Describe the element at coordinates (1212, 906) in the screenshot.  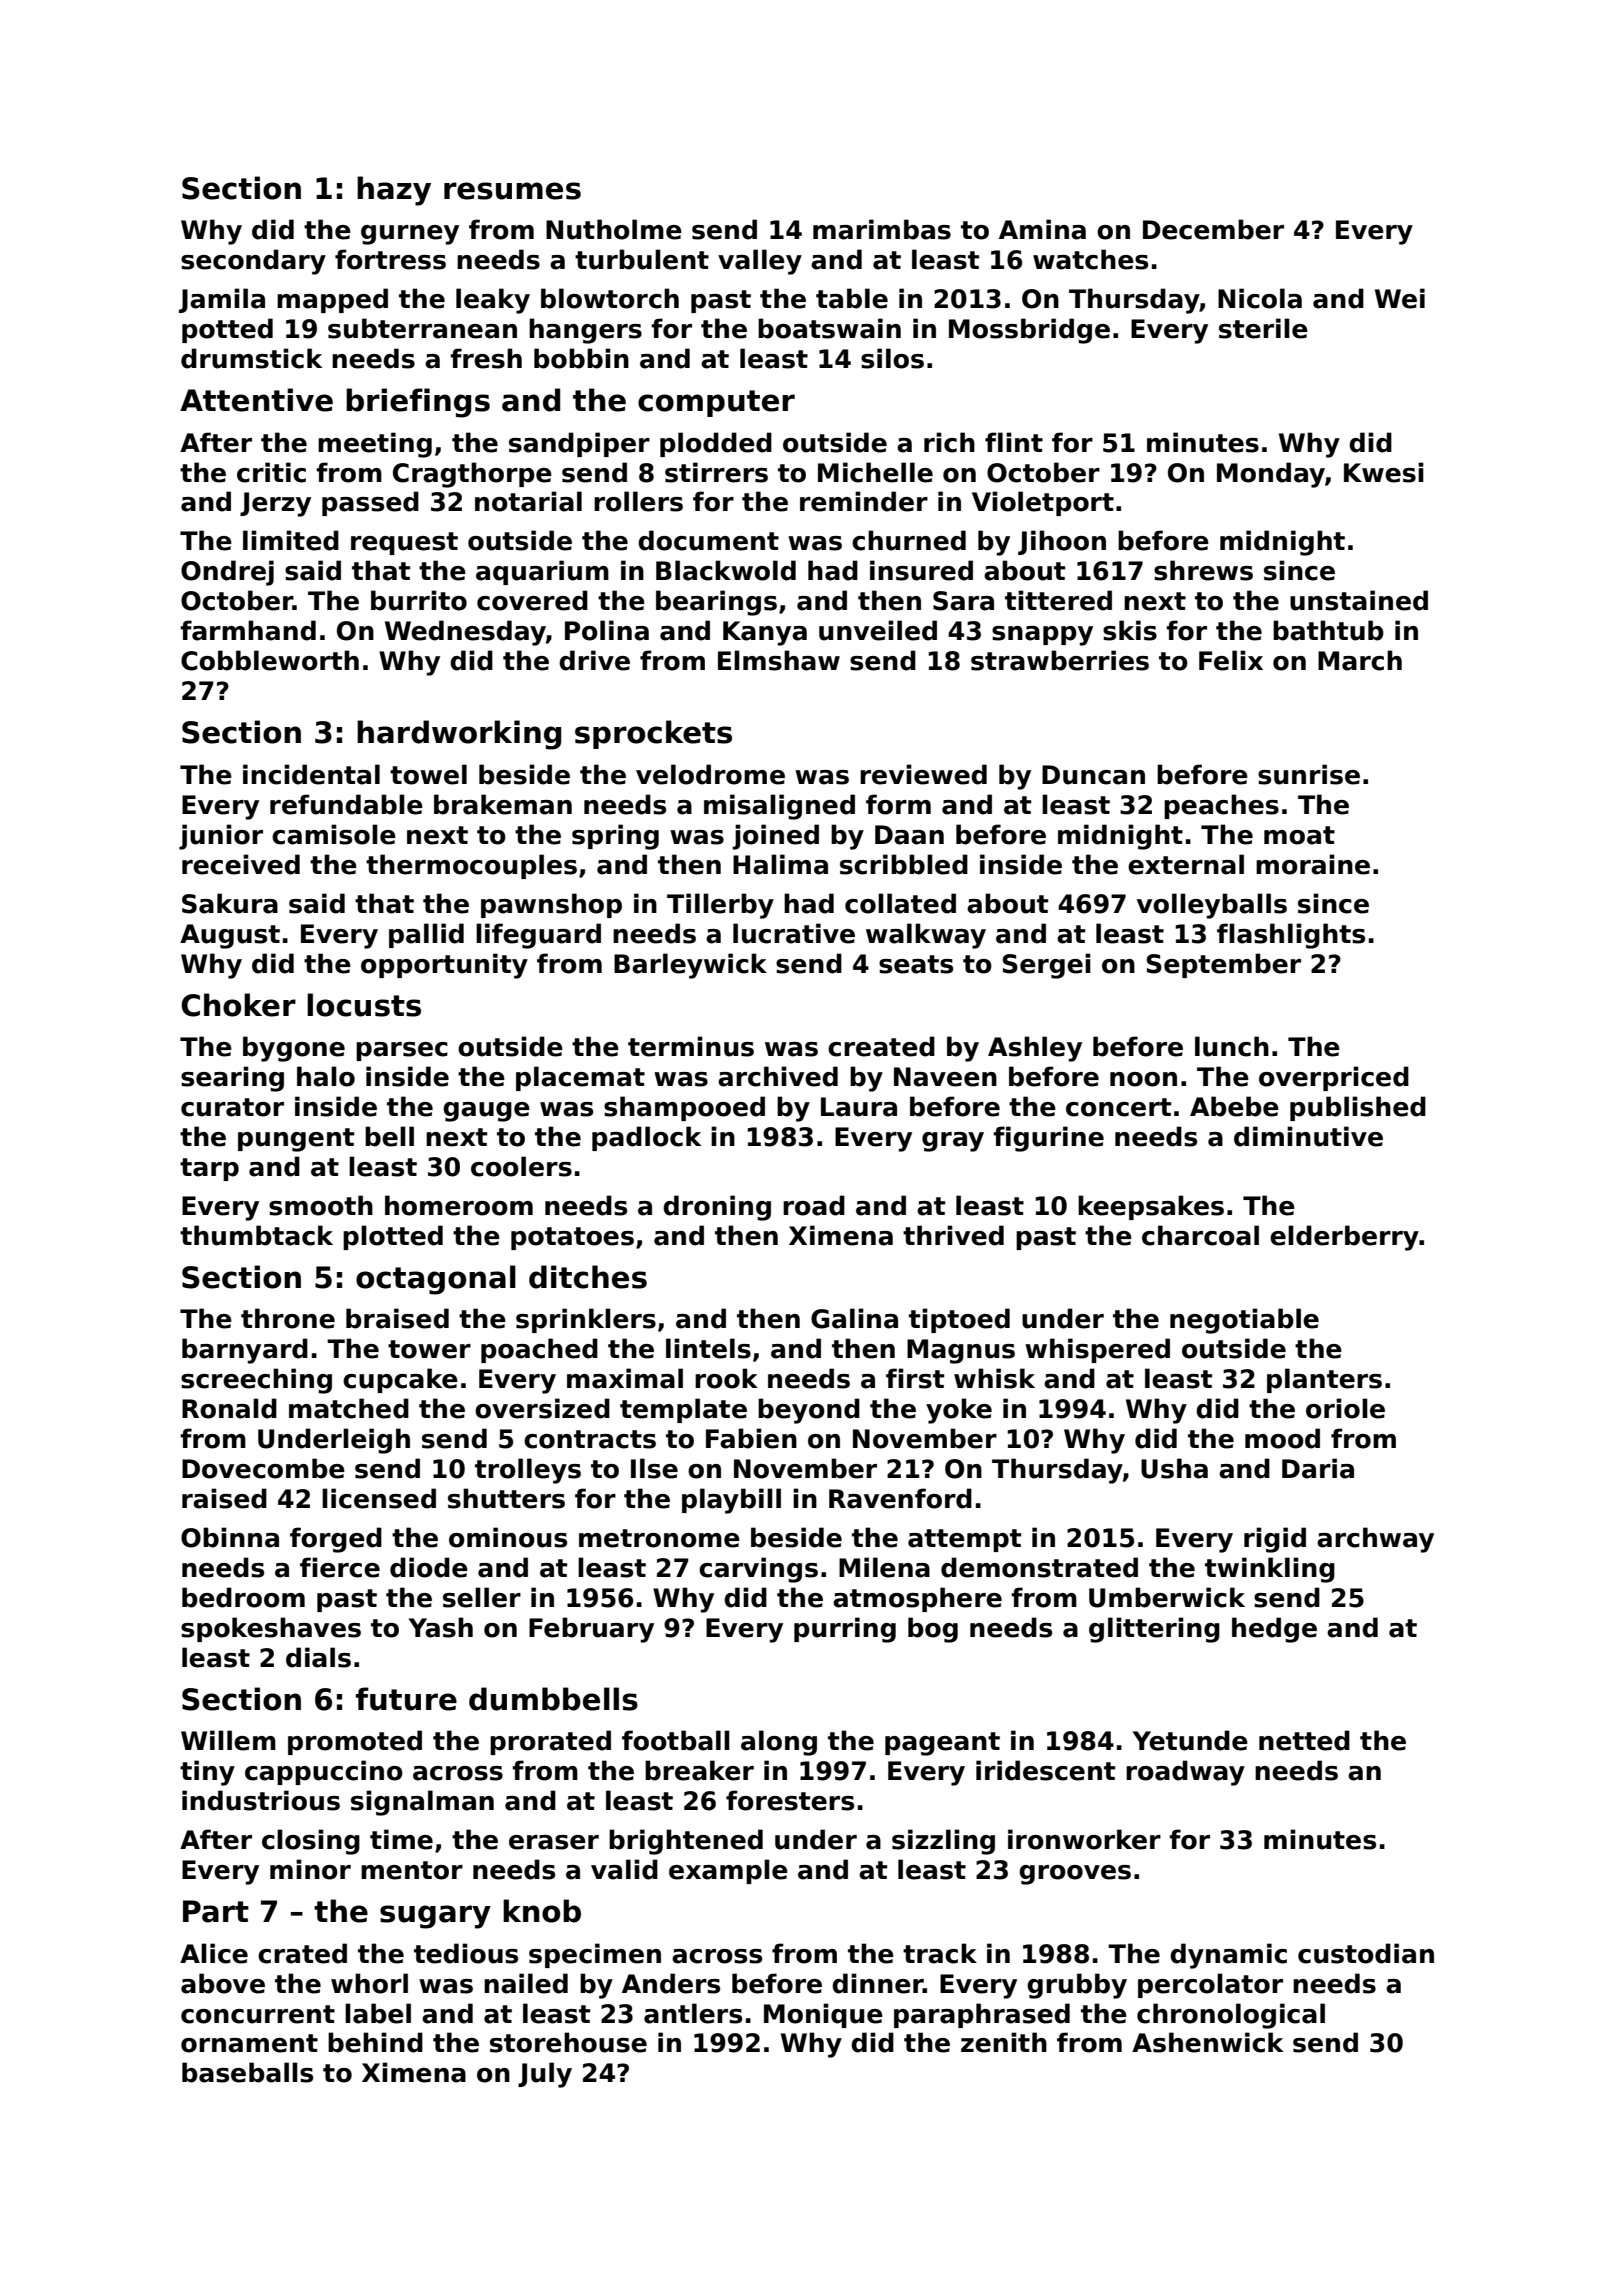
I see `volleyballs` at that location.
